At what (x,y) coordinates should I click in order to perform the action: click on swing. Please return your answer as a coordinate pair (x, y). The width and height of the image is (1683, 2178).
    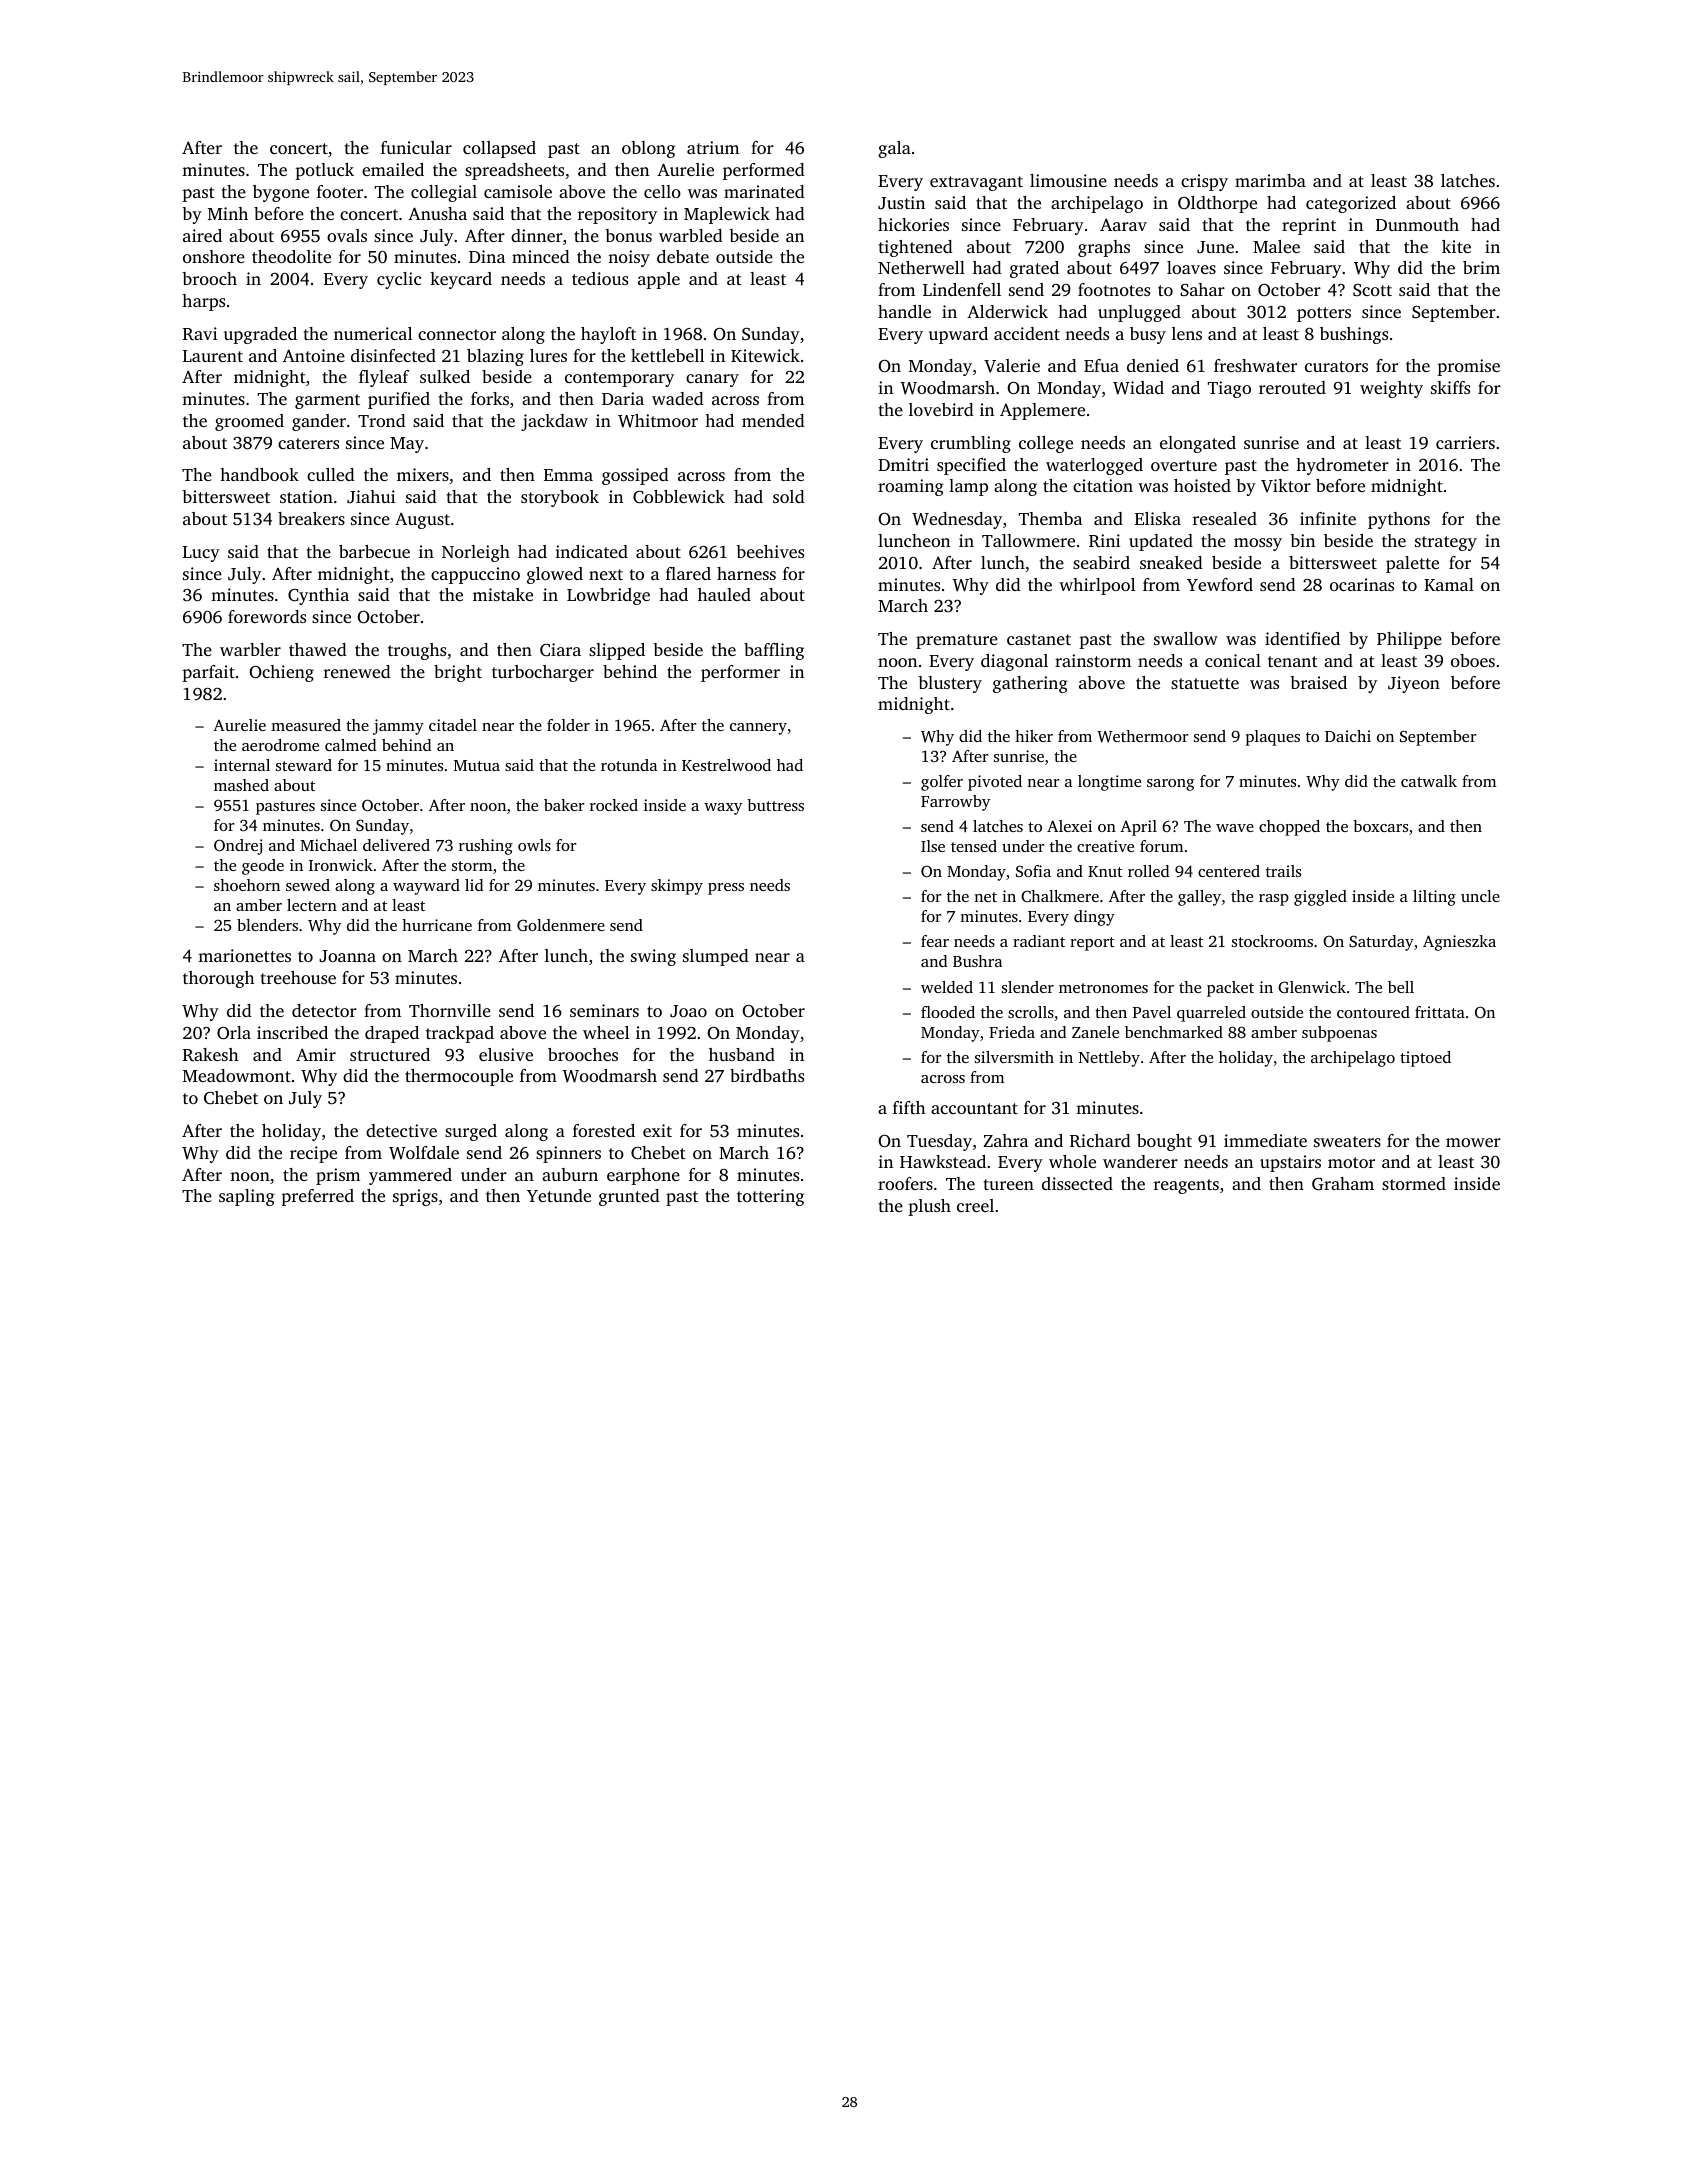
    Looking at the image, I should click on (653, 957).
